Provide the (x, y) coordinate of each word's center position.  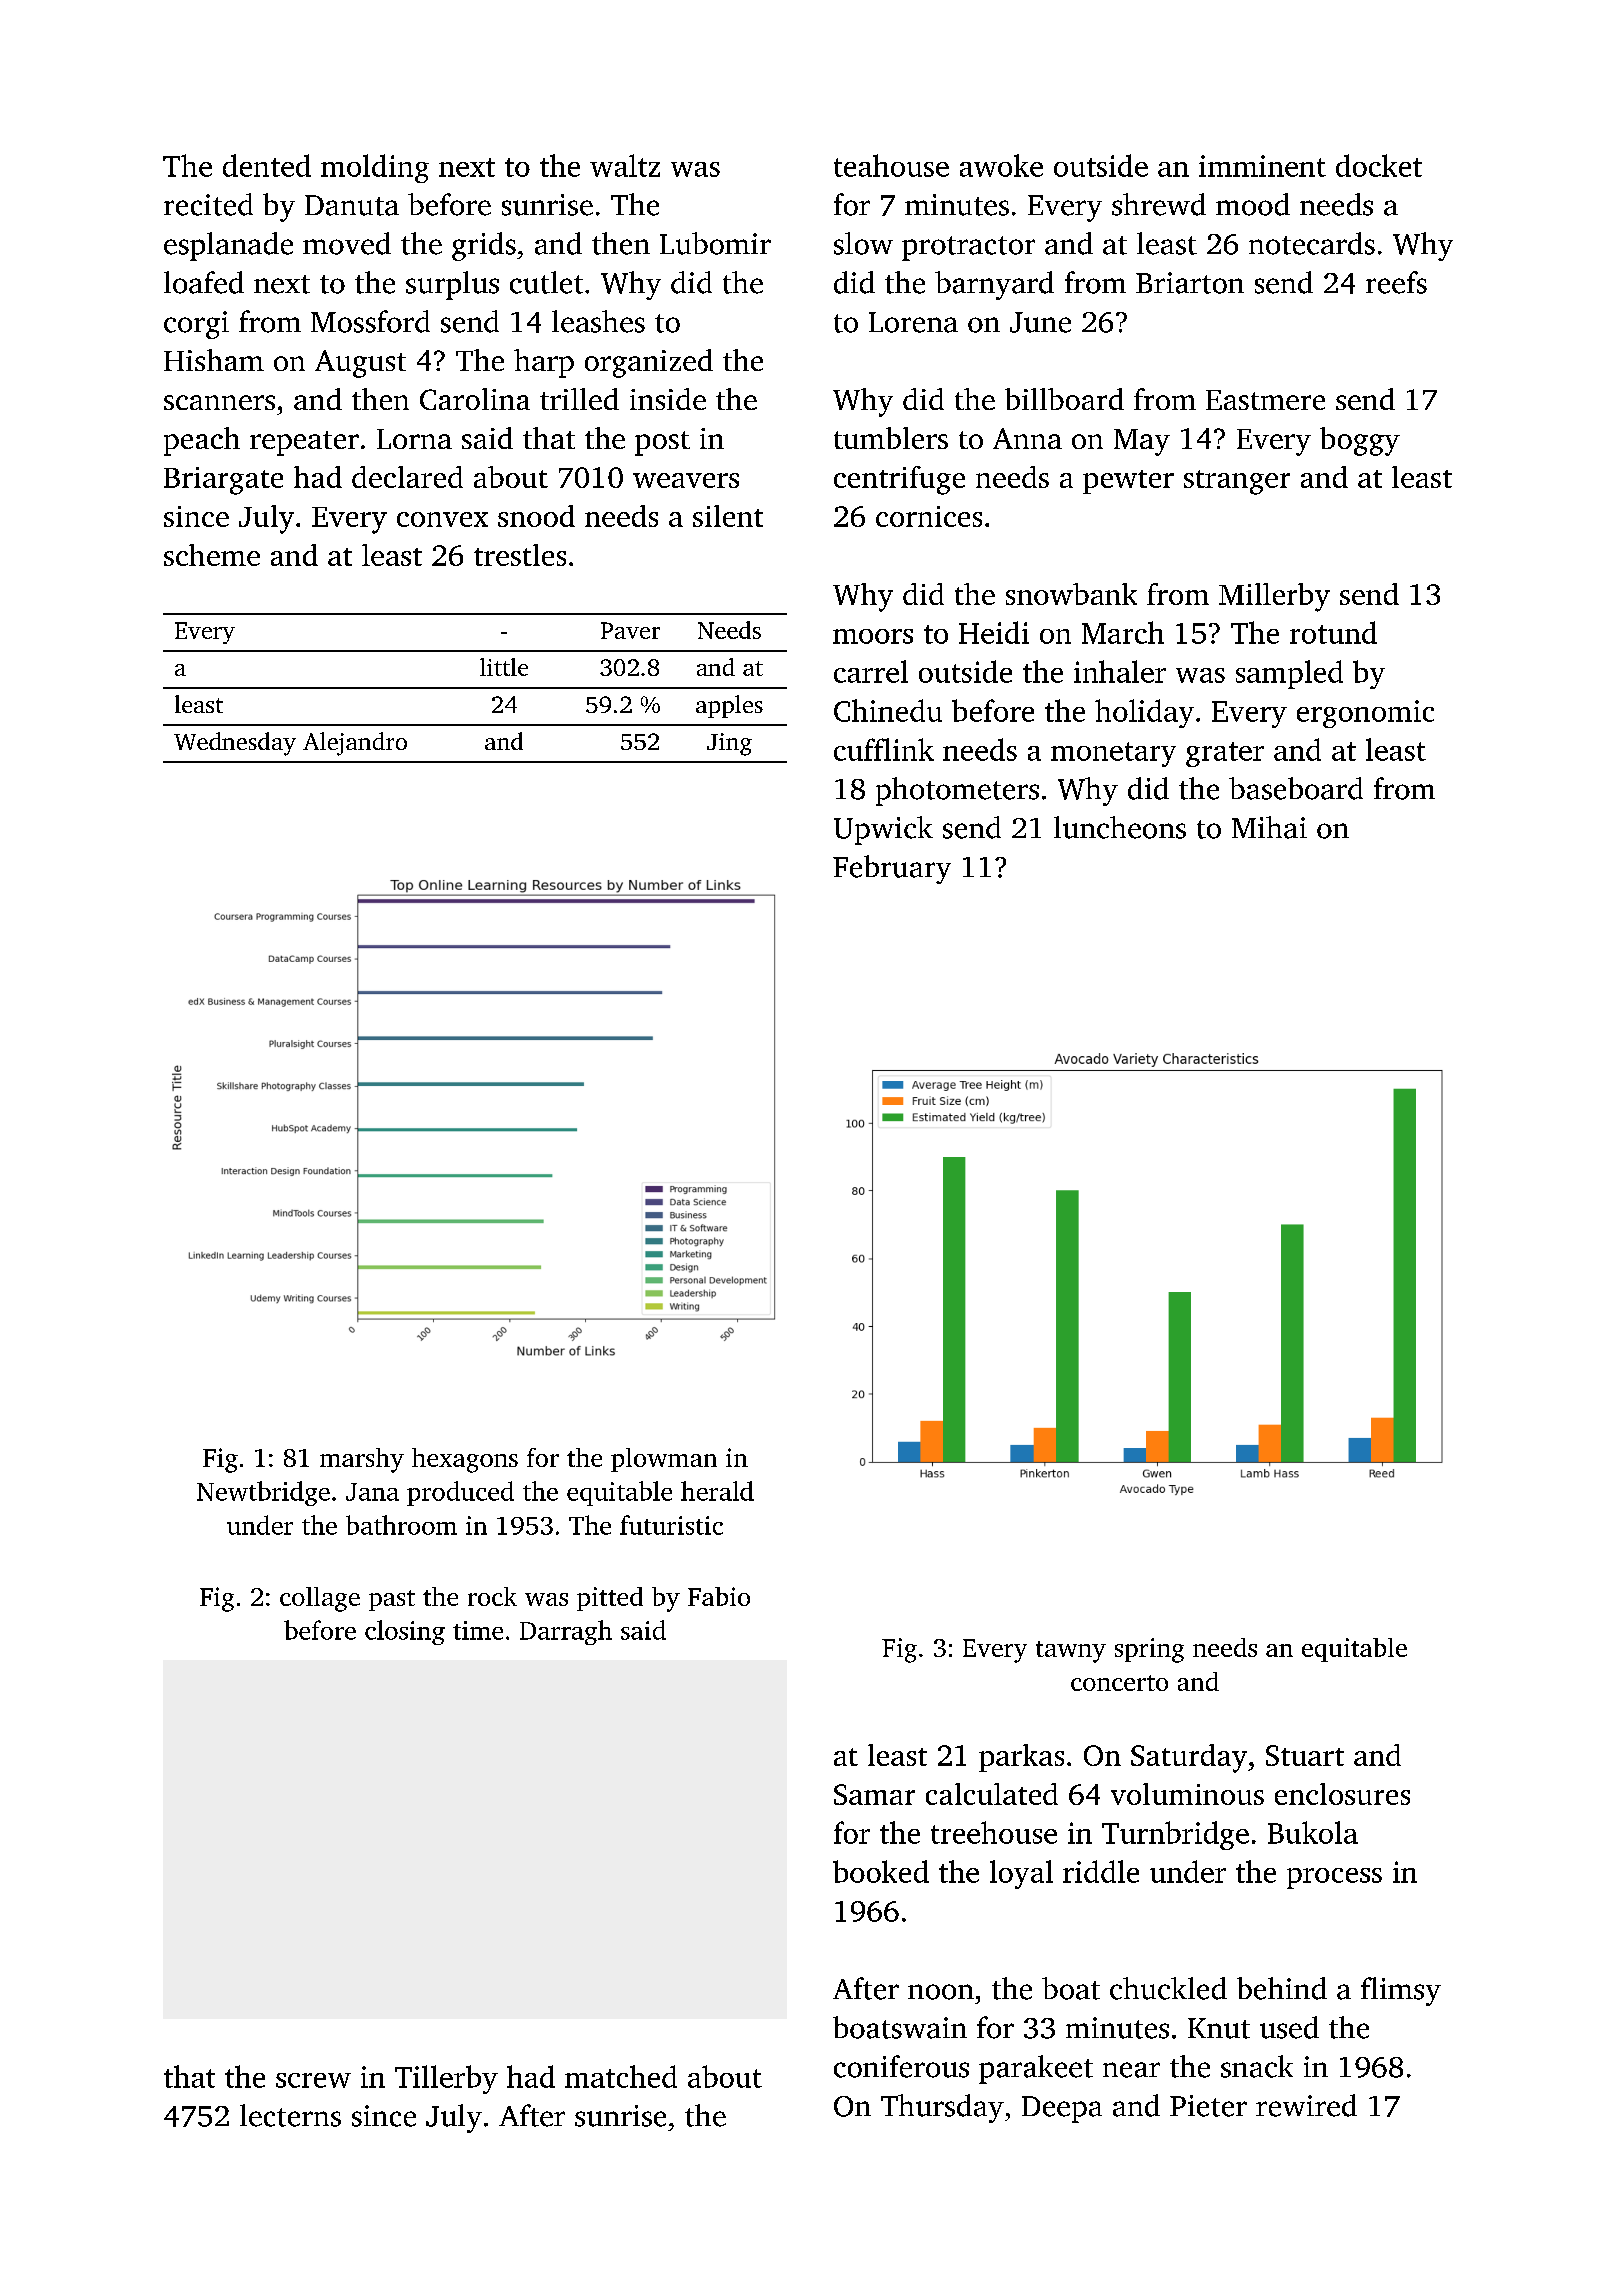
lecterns (290, 2115)
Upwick (883, 830)
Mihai (1269, 827)
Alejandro (355, 744)
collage (320, 1599)
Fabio (719, 1596)
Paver (630, 630)
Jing (729, 744)
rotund (1333, 632)
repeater (304, 443)
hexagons (465, 1460)
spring (1149, 1650)
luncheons (1120, 827)
